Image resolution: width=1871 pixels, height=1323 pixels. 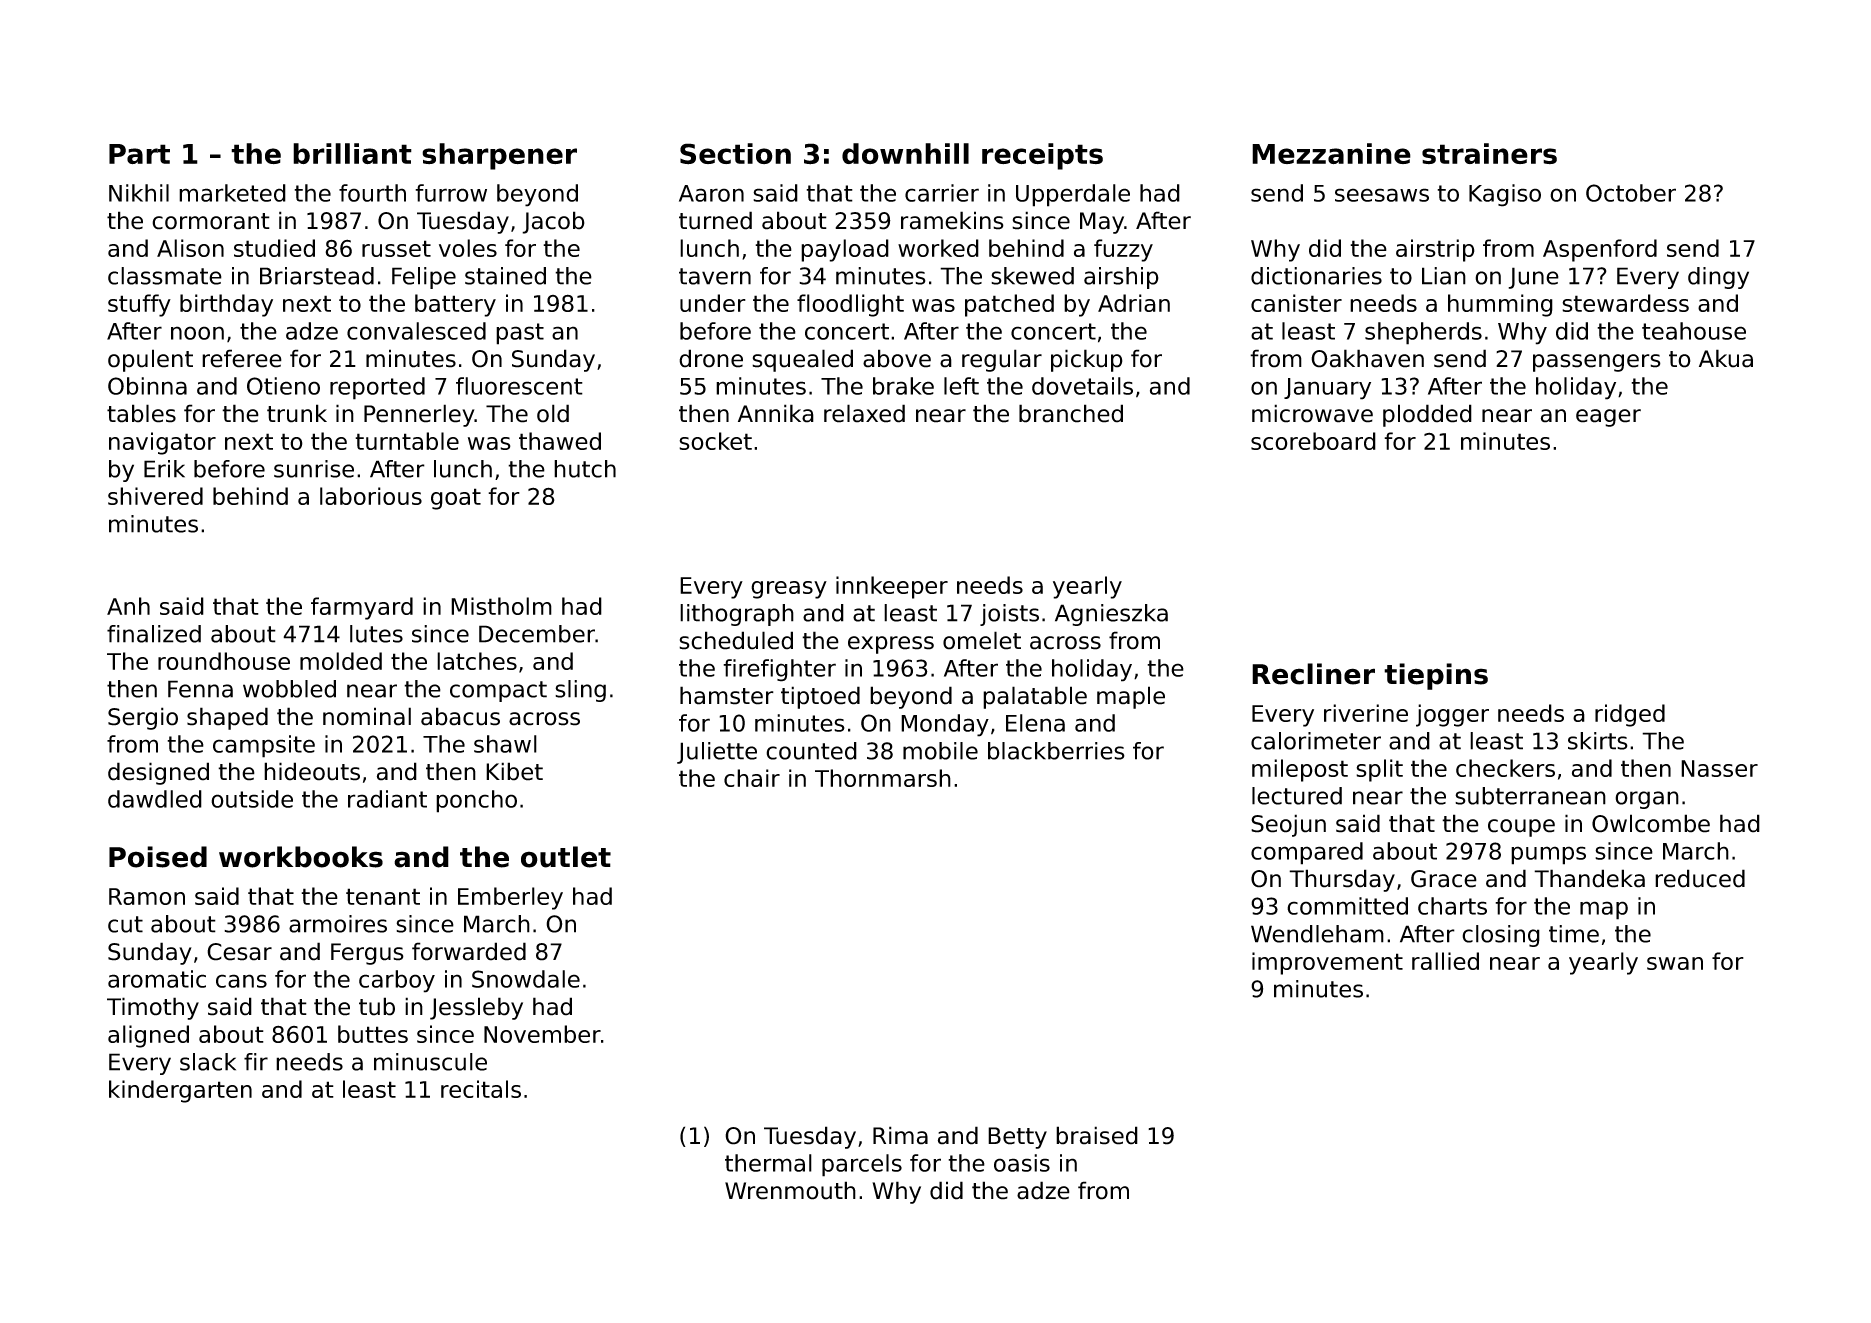 What do you see at coordinates (938, 248) in the image?
I see `worked` at bounding box center [938, 248].
